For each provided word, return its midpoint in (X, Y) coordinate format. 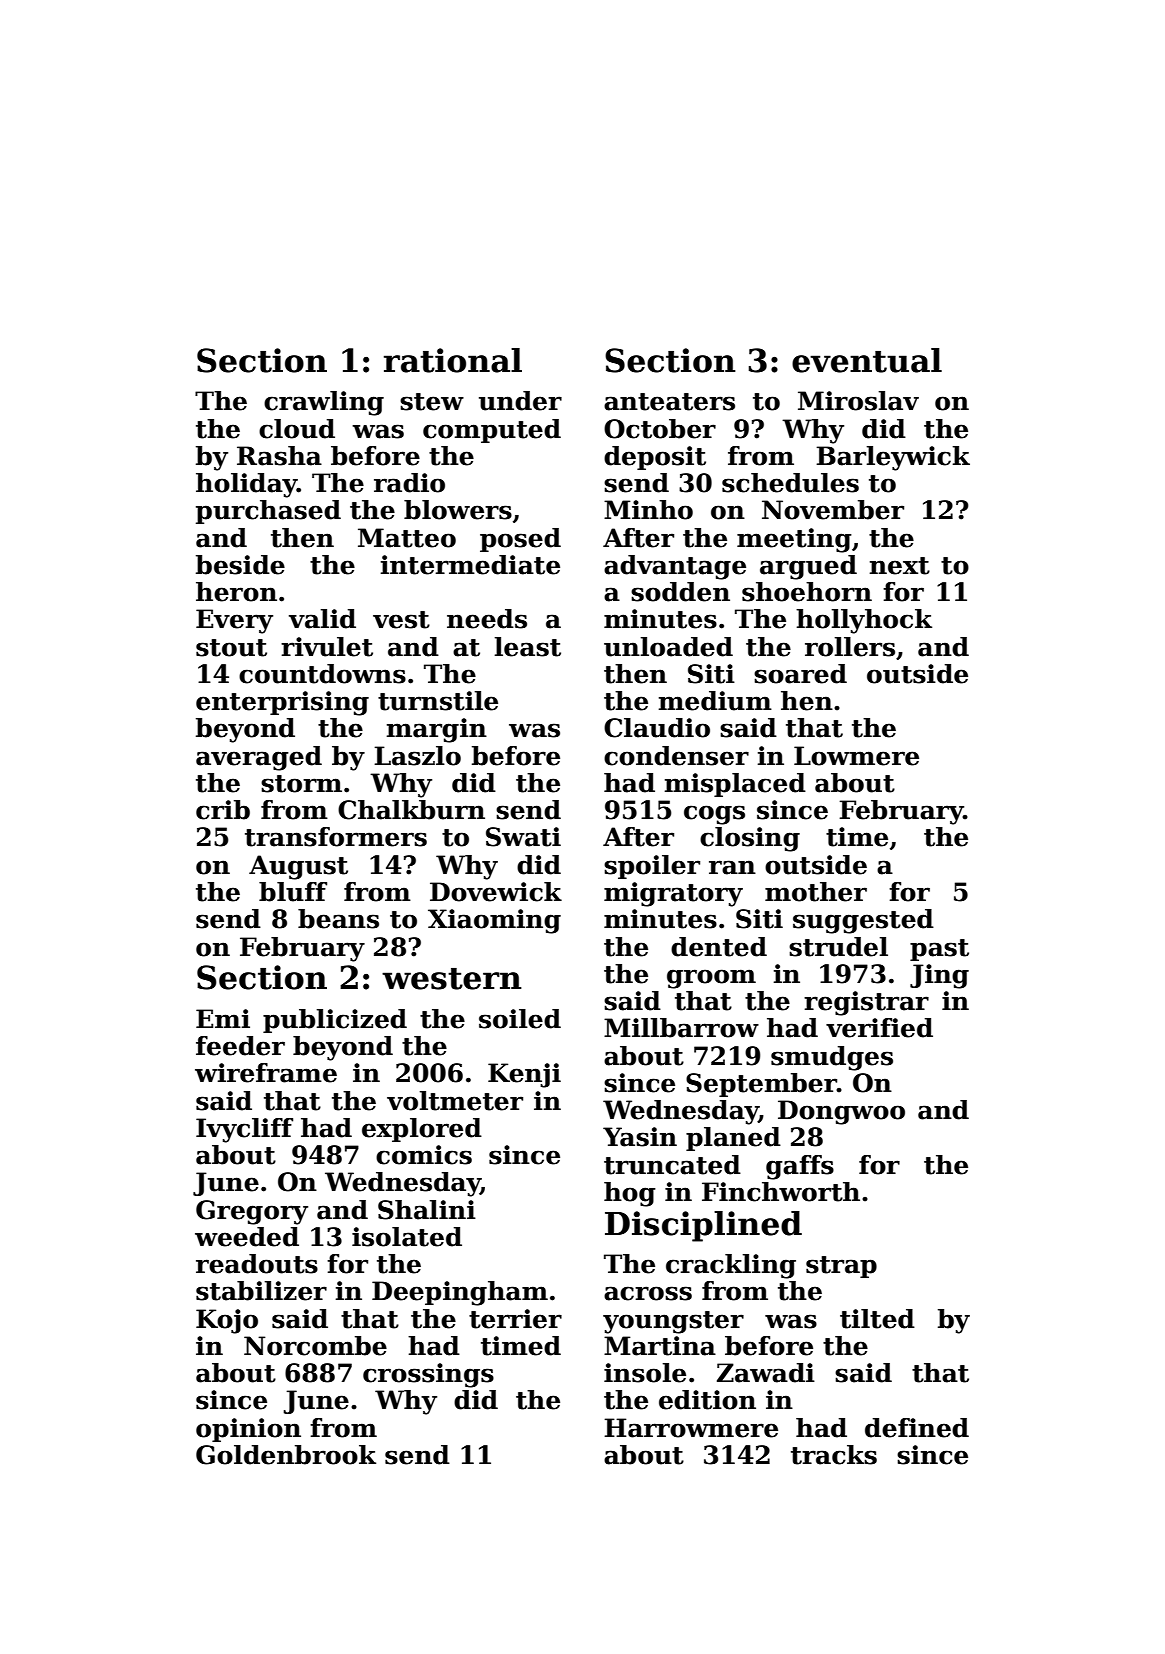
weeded (247, 1237)
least (528, 647)
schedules (790, 483)
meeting (794, 540)
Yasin (640, 1137)
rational (453, 360)
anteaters (669, 402)
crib (223, 810)
